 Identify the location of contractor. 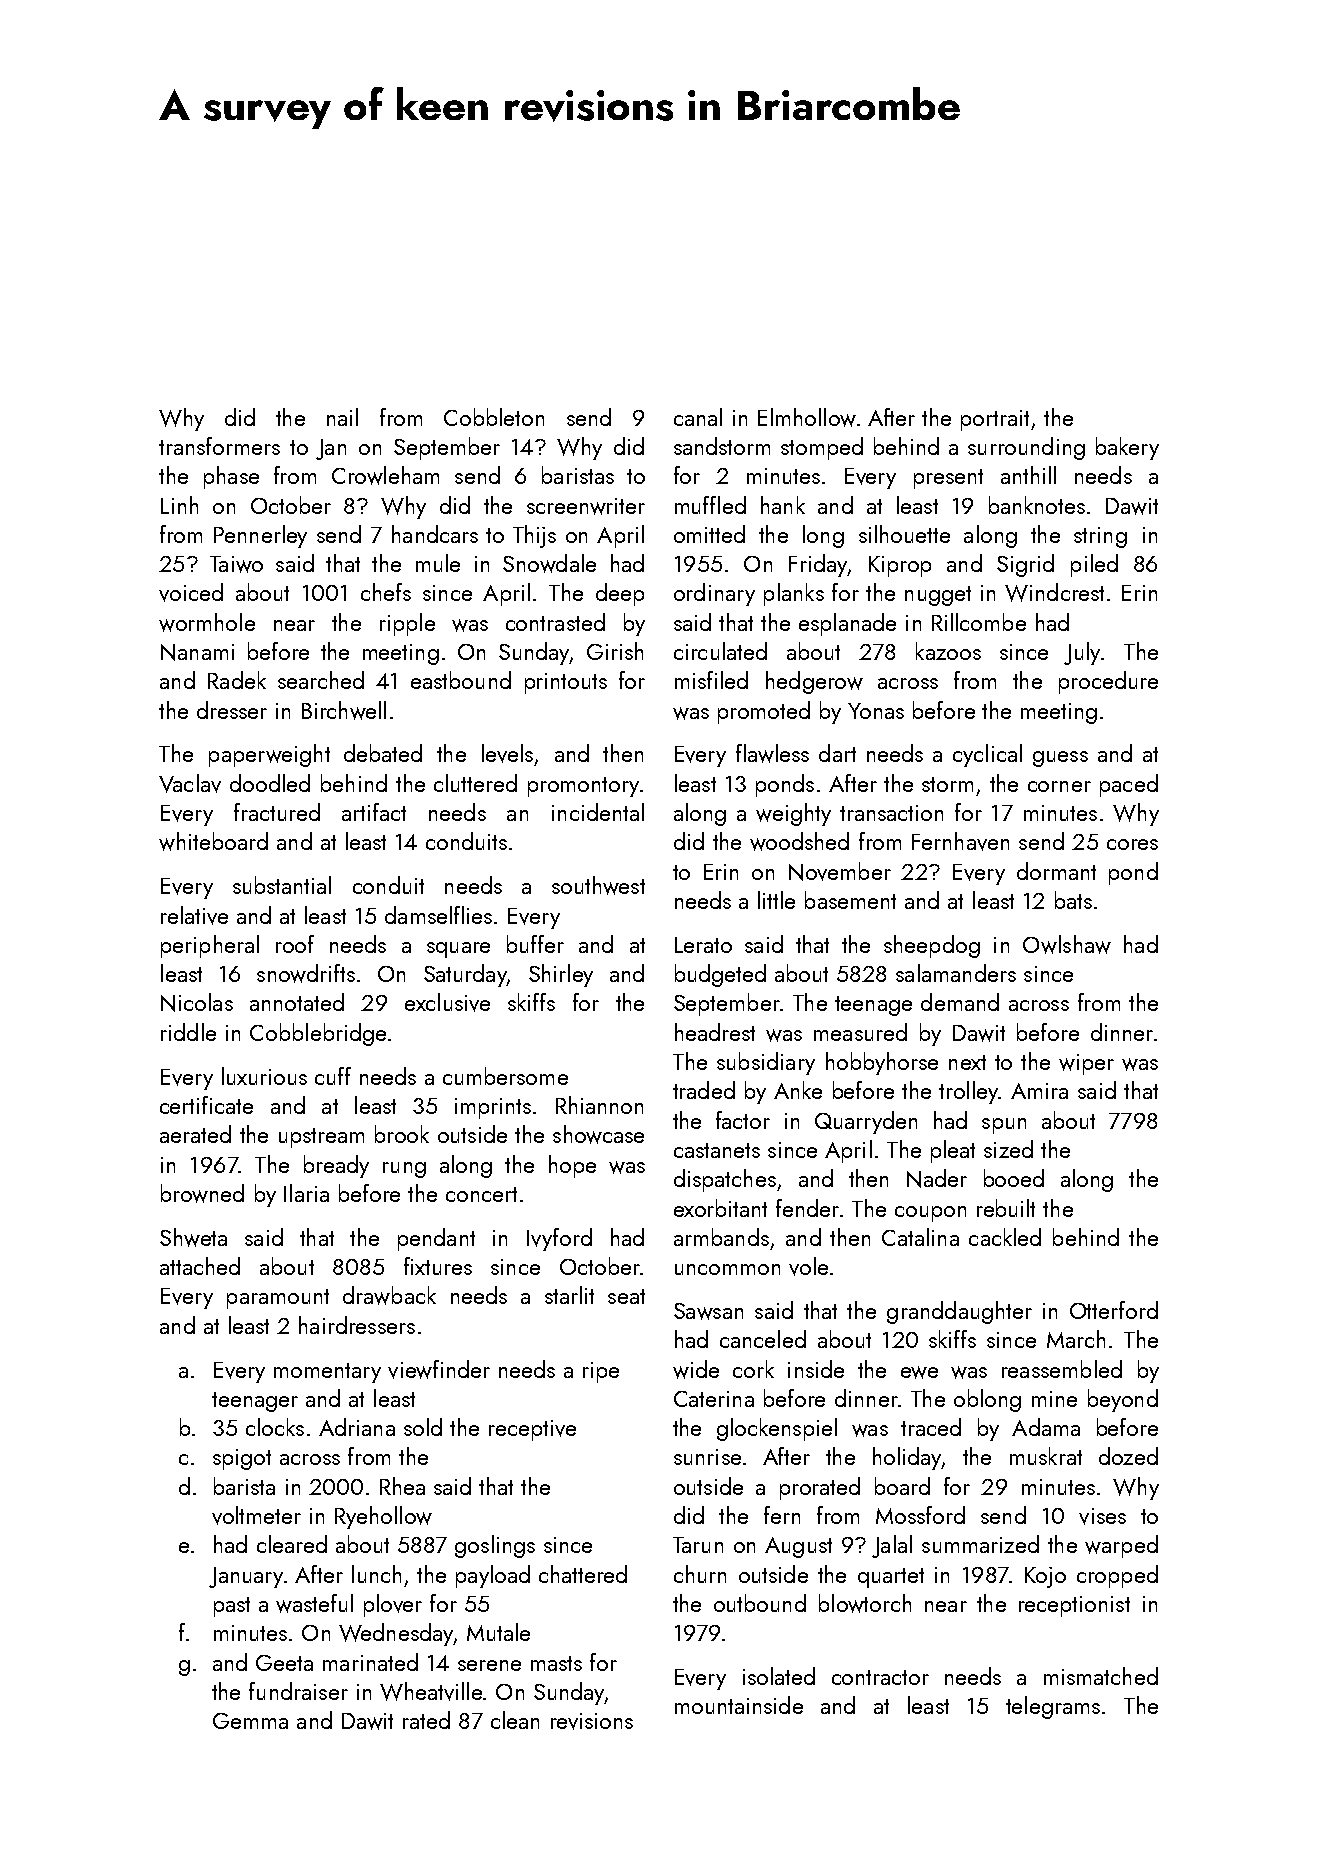
(880, 1677).
